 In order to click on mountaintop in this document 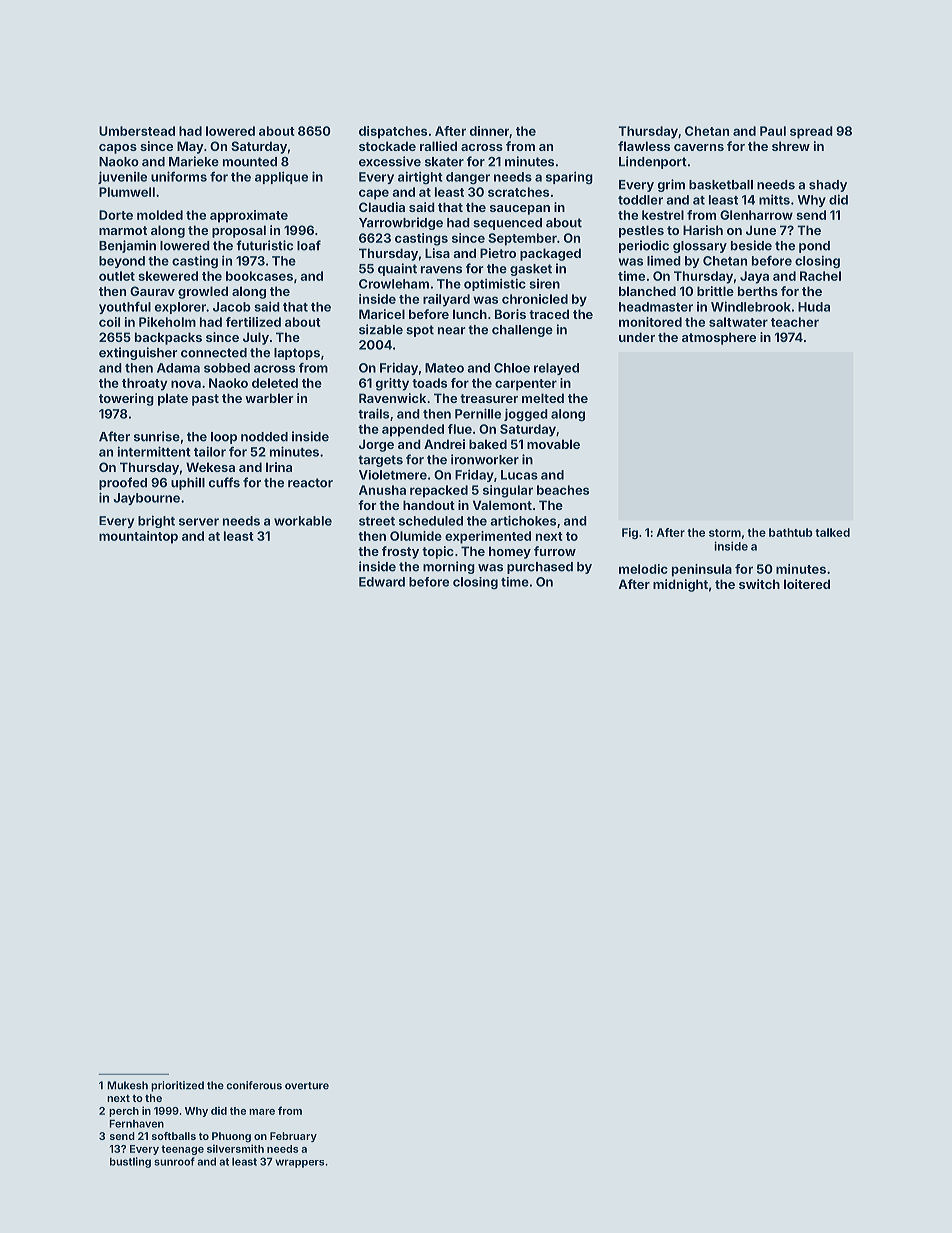, I will do `click(138, 537)`.
